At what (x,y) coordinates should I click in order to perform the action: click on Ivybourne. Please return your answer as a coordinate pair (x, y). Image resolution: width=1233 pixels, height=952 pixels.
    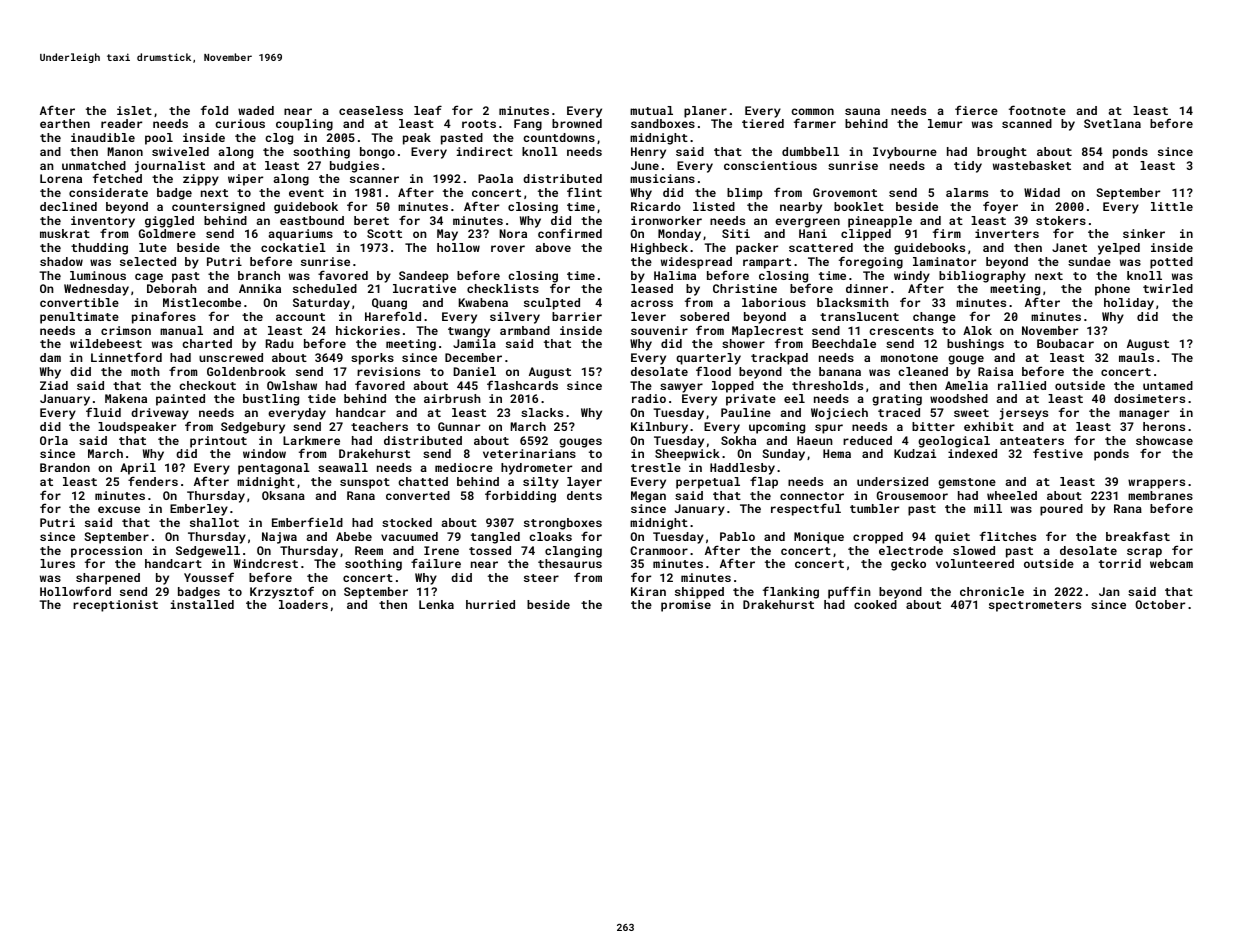
    Looking at the image, I should click on (905, 153).
